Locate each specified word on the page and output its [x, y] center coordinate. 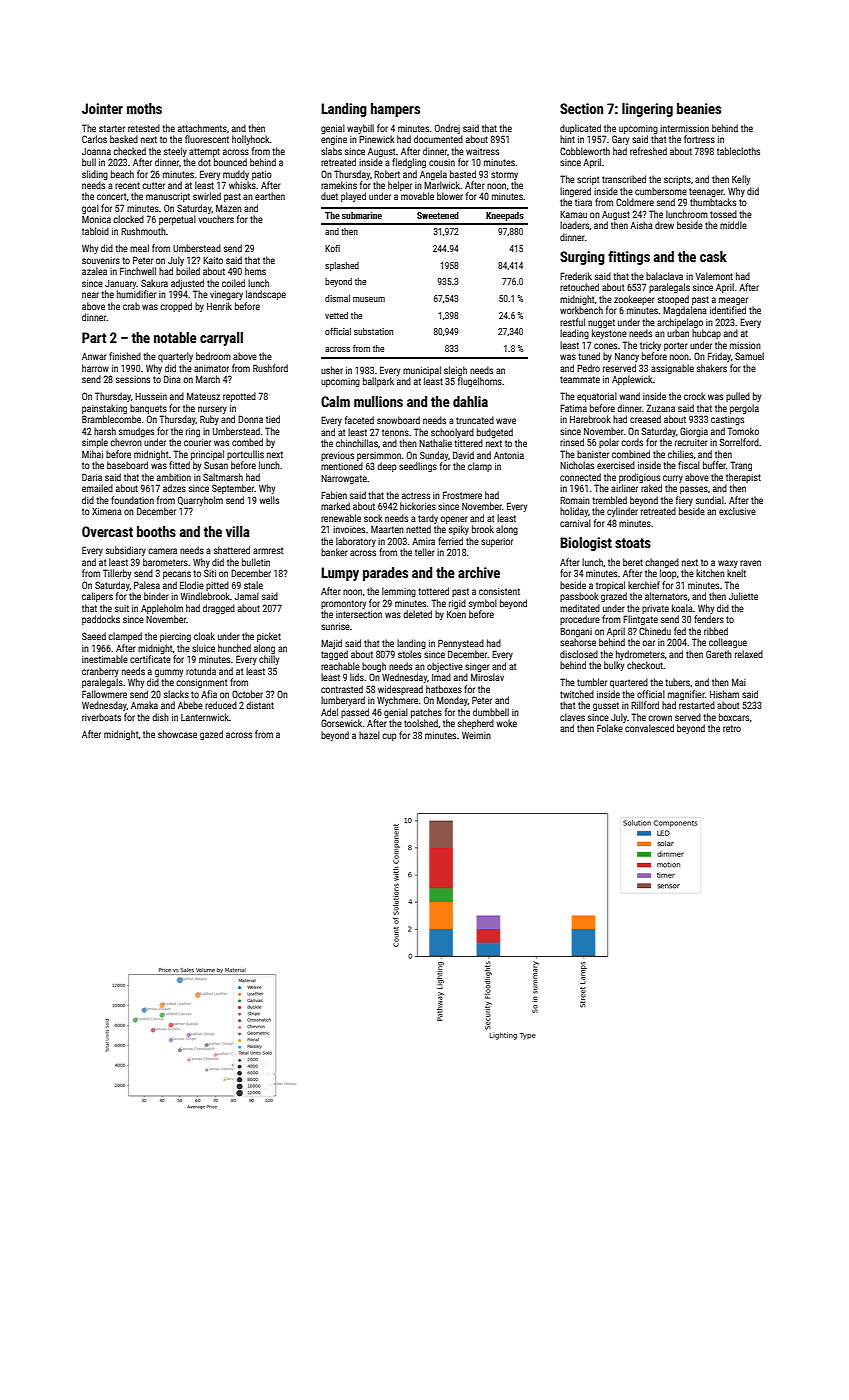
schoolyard [452, 433]
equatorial [597, 397]
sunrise [335, 626]
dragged [219, 609]
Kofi [332, 248]
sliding [95, 175]
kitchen [710, 573]
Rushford [270, 368]
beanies [699, 108]
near [90, 295]
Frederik [576, 276]
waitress [482, 151]
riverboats [101, 717]
